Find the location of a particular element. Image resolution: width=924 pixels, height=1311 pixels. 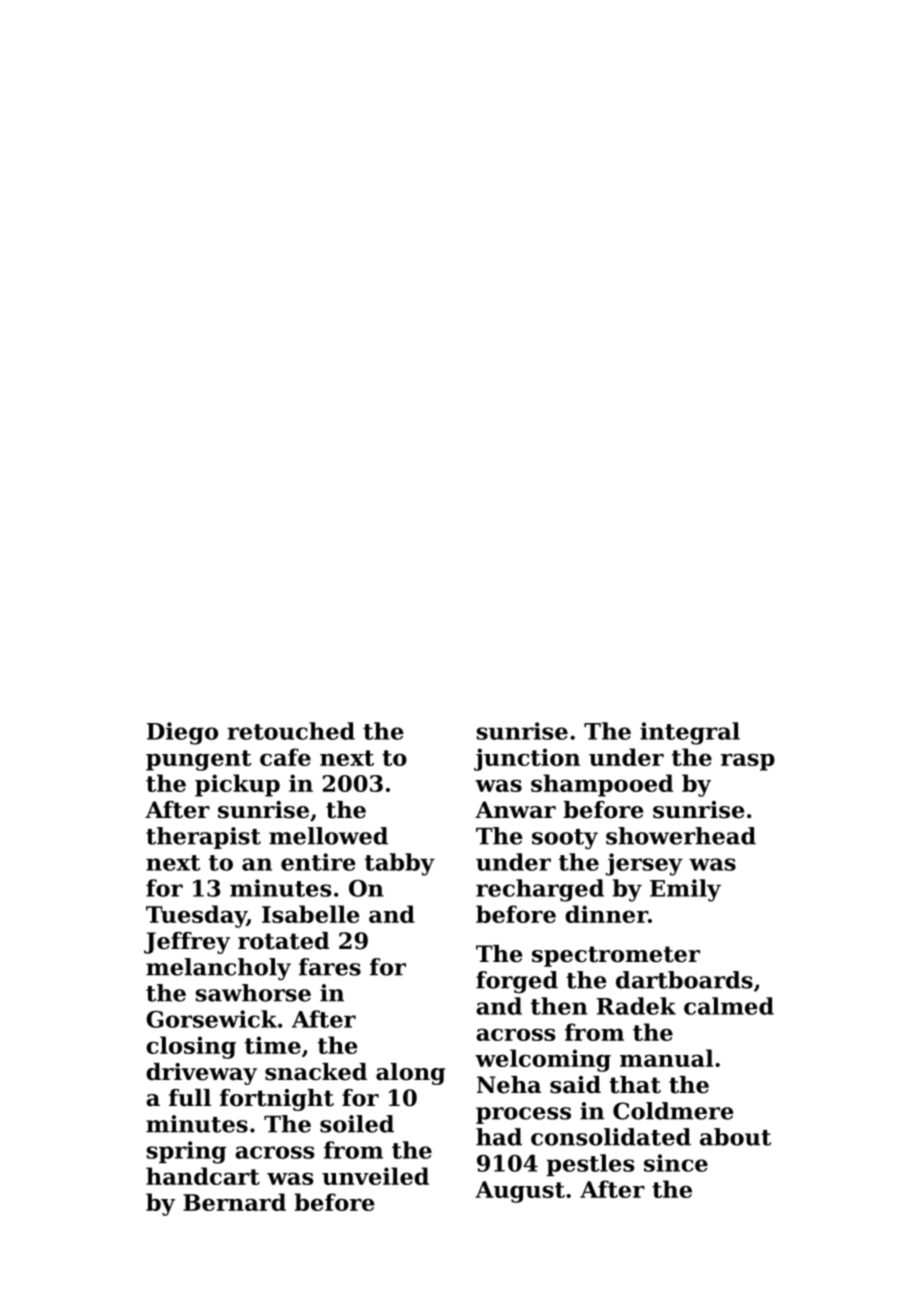

Diego is located at coordinates (182, 733).
